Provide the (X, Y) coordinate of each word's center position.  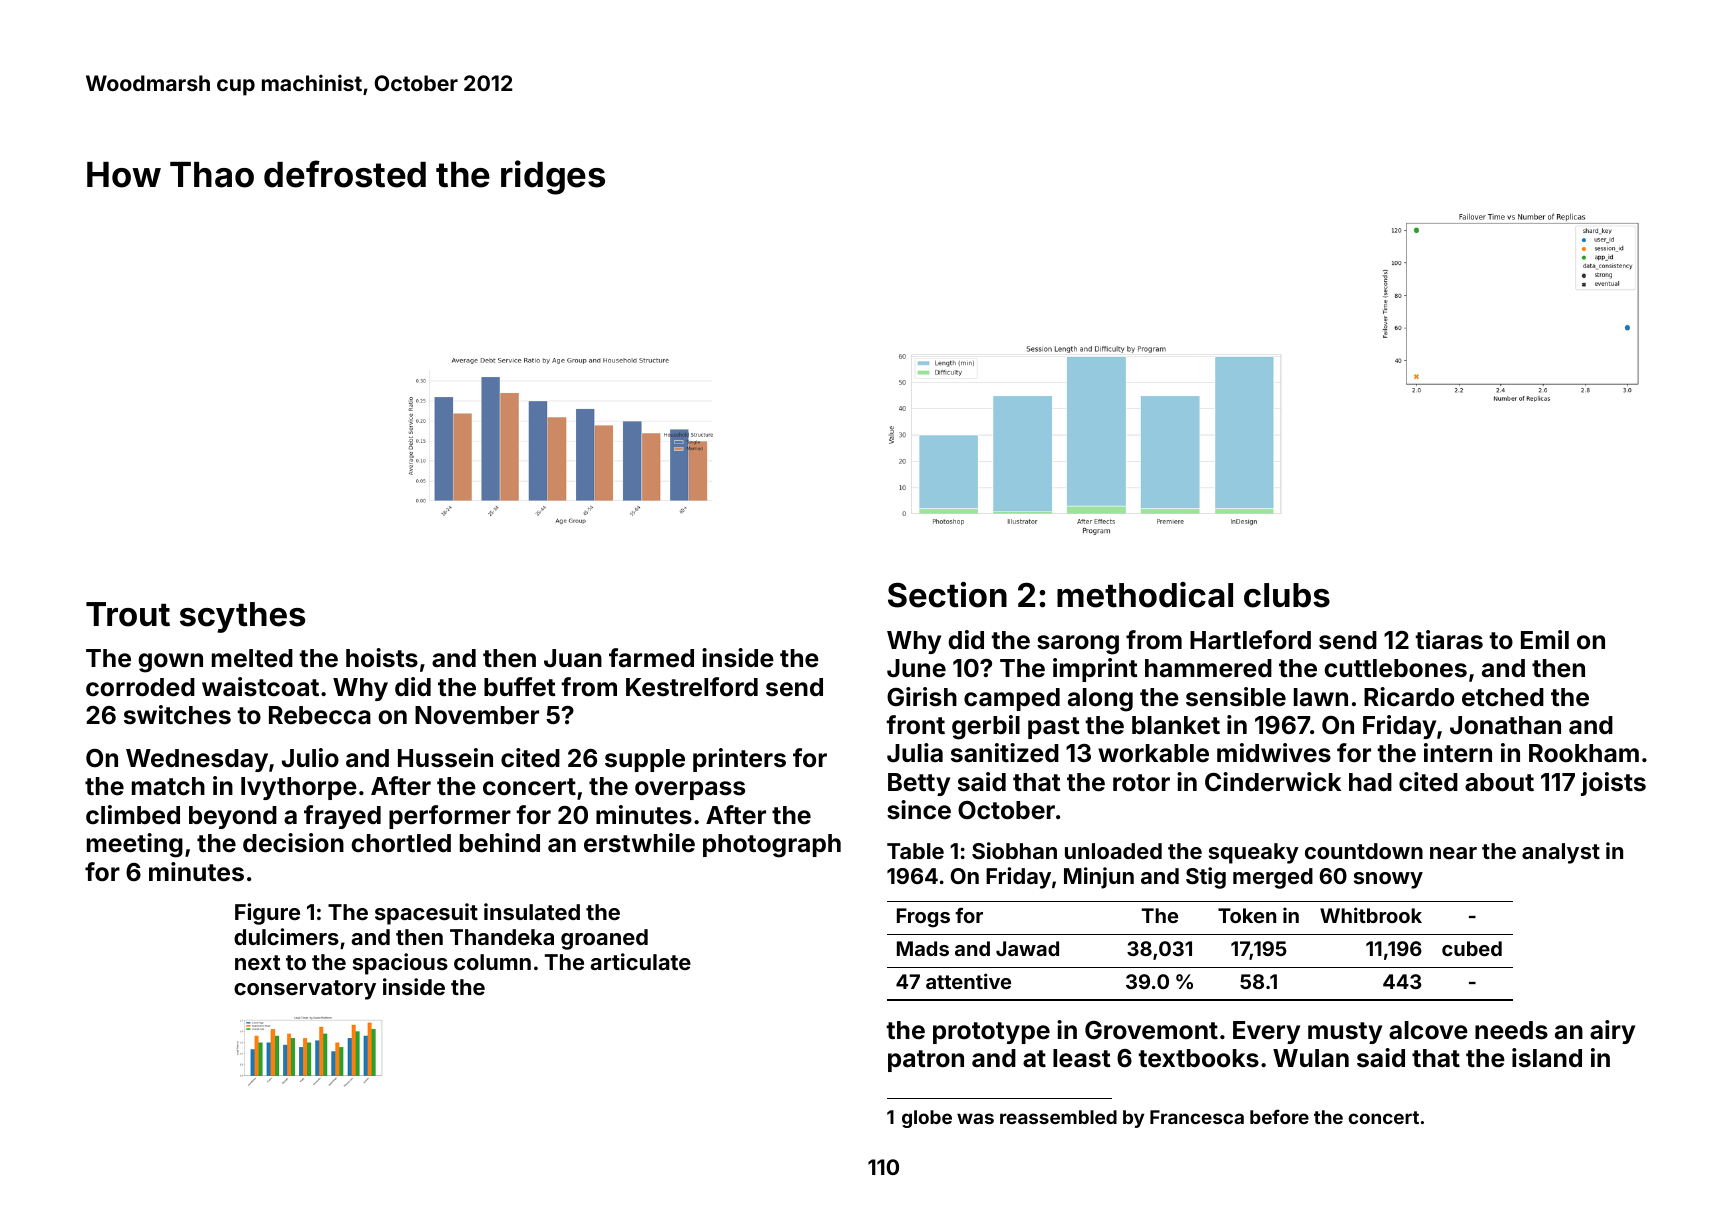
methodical (1145, 595)
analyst (1561, 853)
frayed (342, 817)
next (257, 962)
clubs (1287, 595)
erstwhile (639, 843)
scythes (242, 617)
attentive (968, 981)
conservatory (305, 990)
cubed (1472, 948)
